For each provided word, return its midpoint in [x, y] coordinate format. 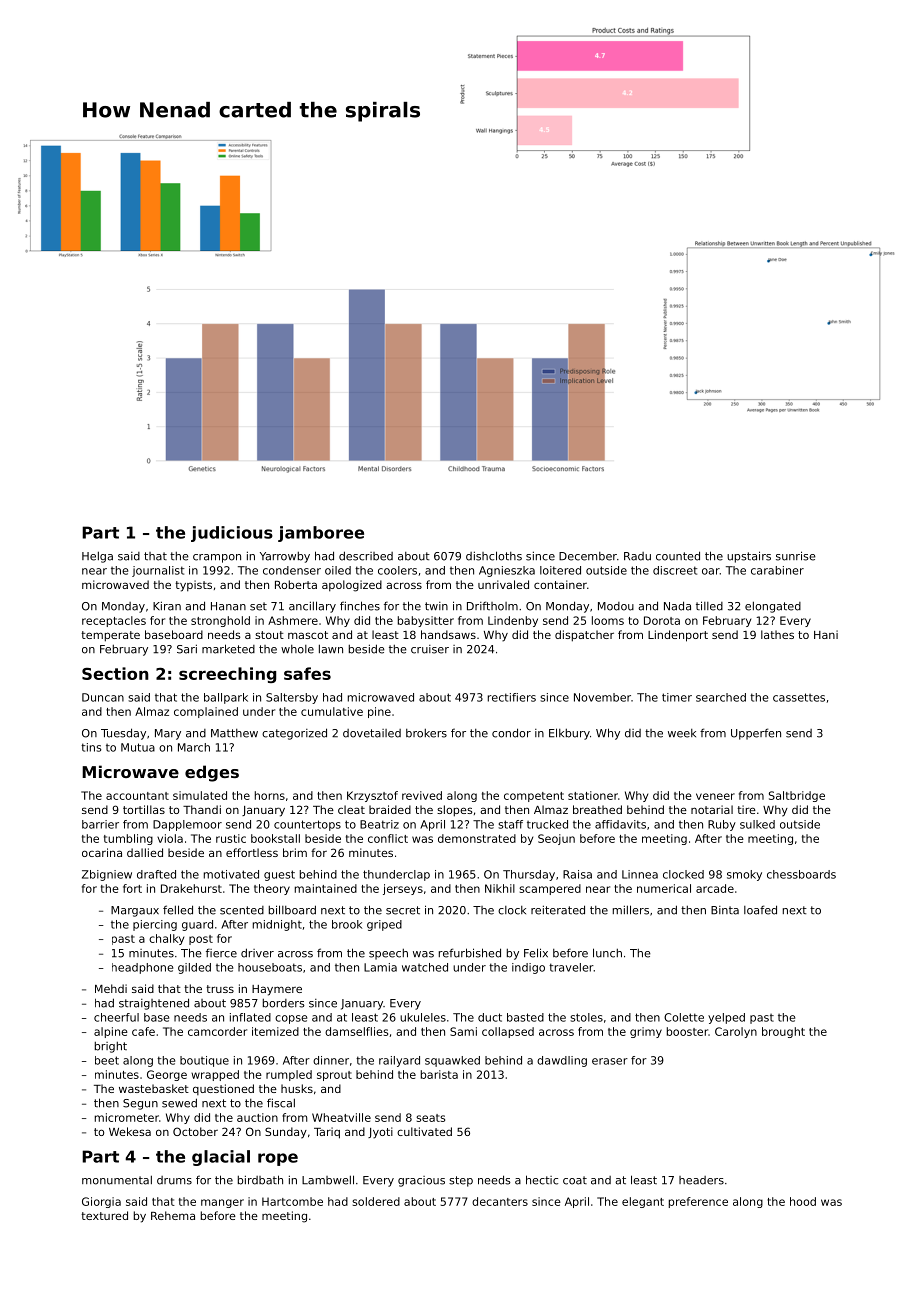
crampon [217, 558]
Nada [677, 606]
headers [701, 1180]
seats [430, 1118]
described [366, 556]
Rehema [173, 1215]
